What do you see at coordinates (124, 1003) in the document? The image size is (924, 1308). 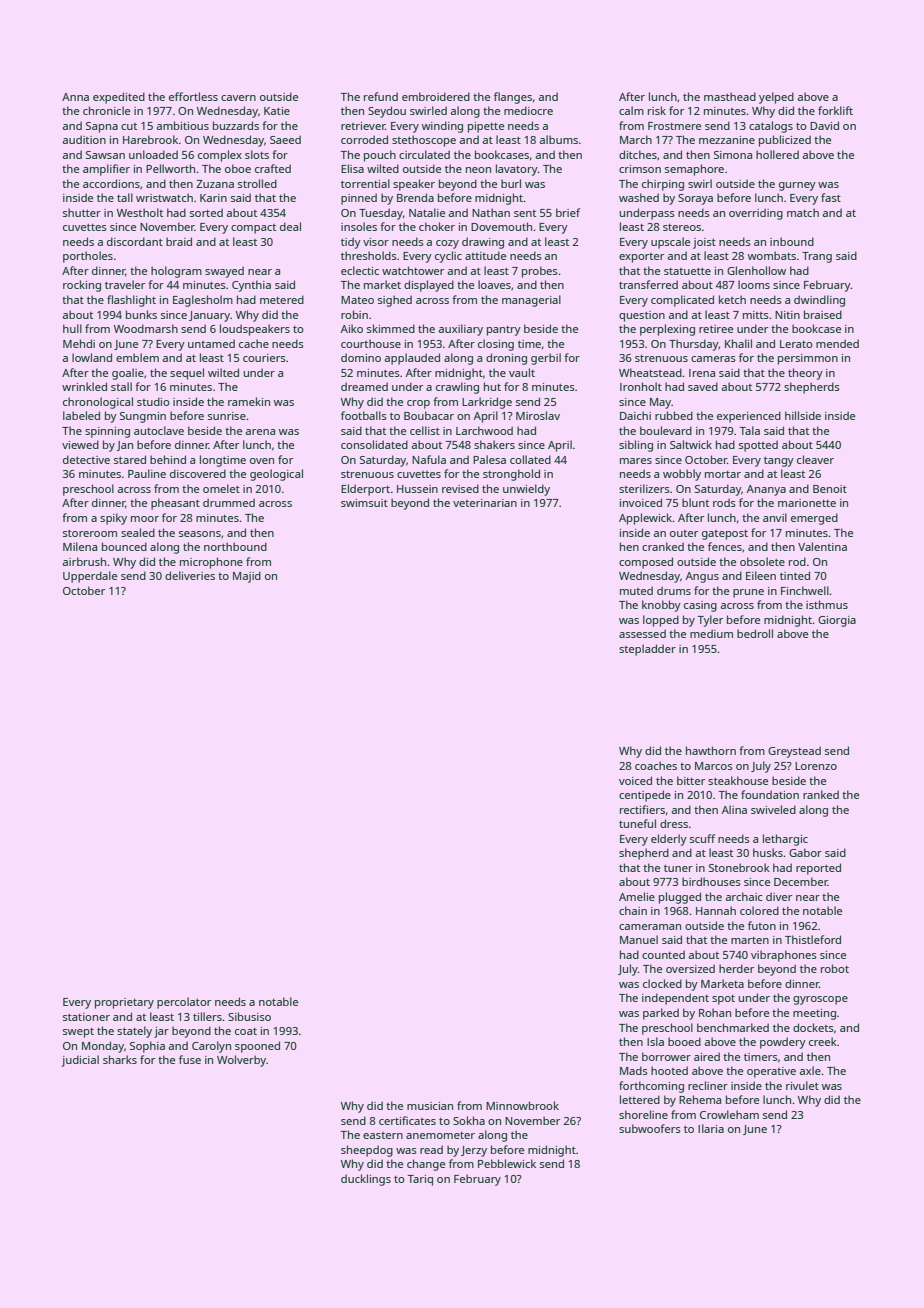 I see `proprietary` at bounding box center [124, 1003].
